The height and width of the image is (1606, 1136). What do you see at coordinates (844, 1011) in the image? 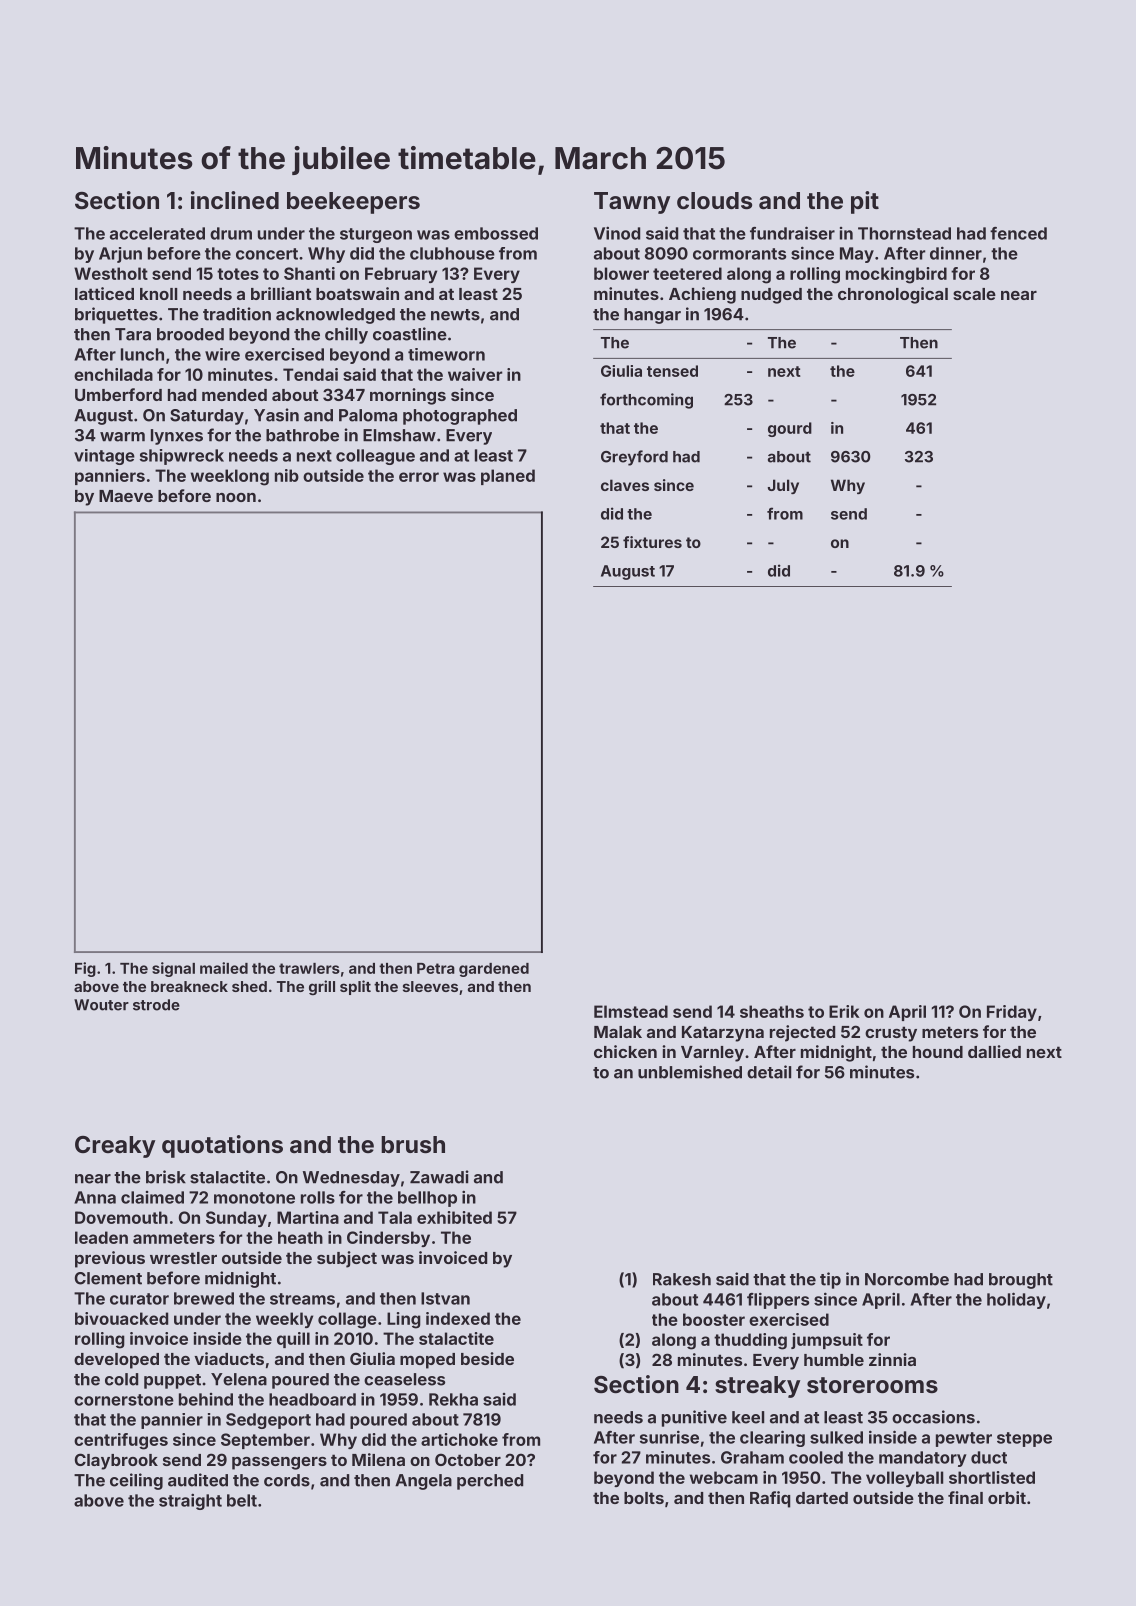
I see `Erik` at bounding box center [844, 1011].
